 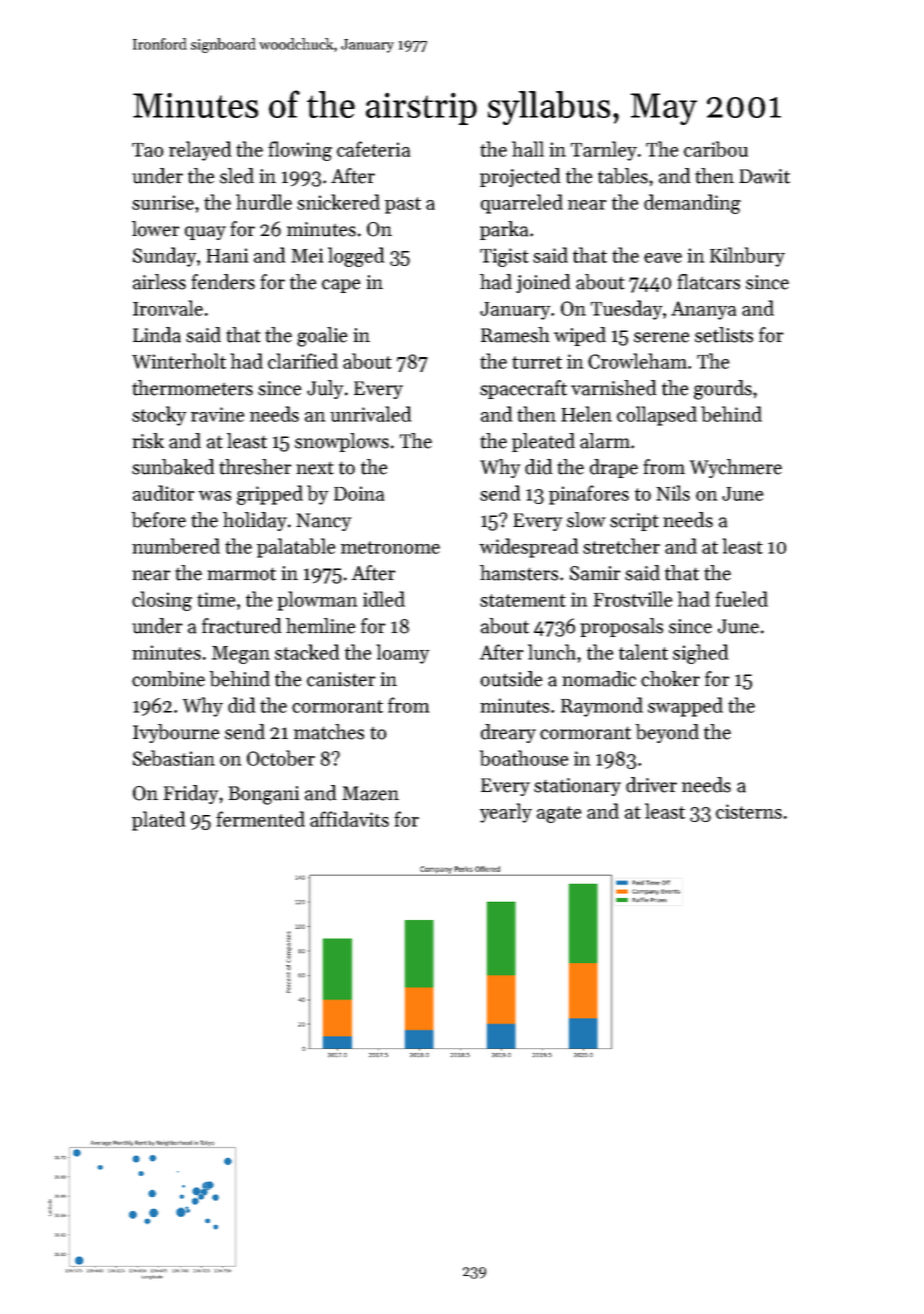 I want to click on hurdle, so click(x=264, y=202).
